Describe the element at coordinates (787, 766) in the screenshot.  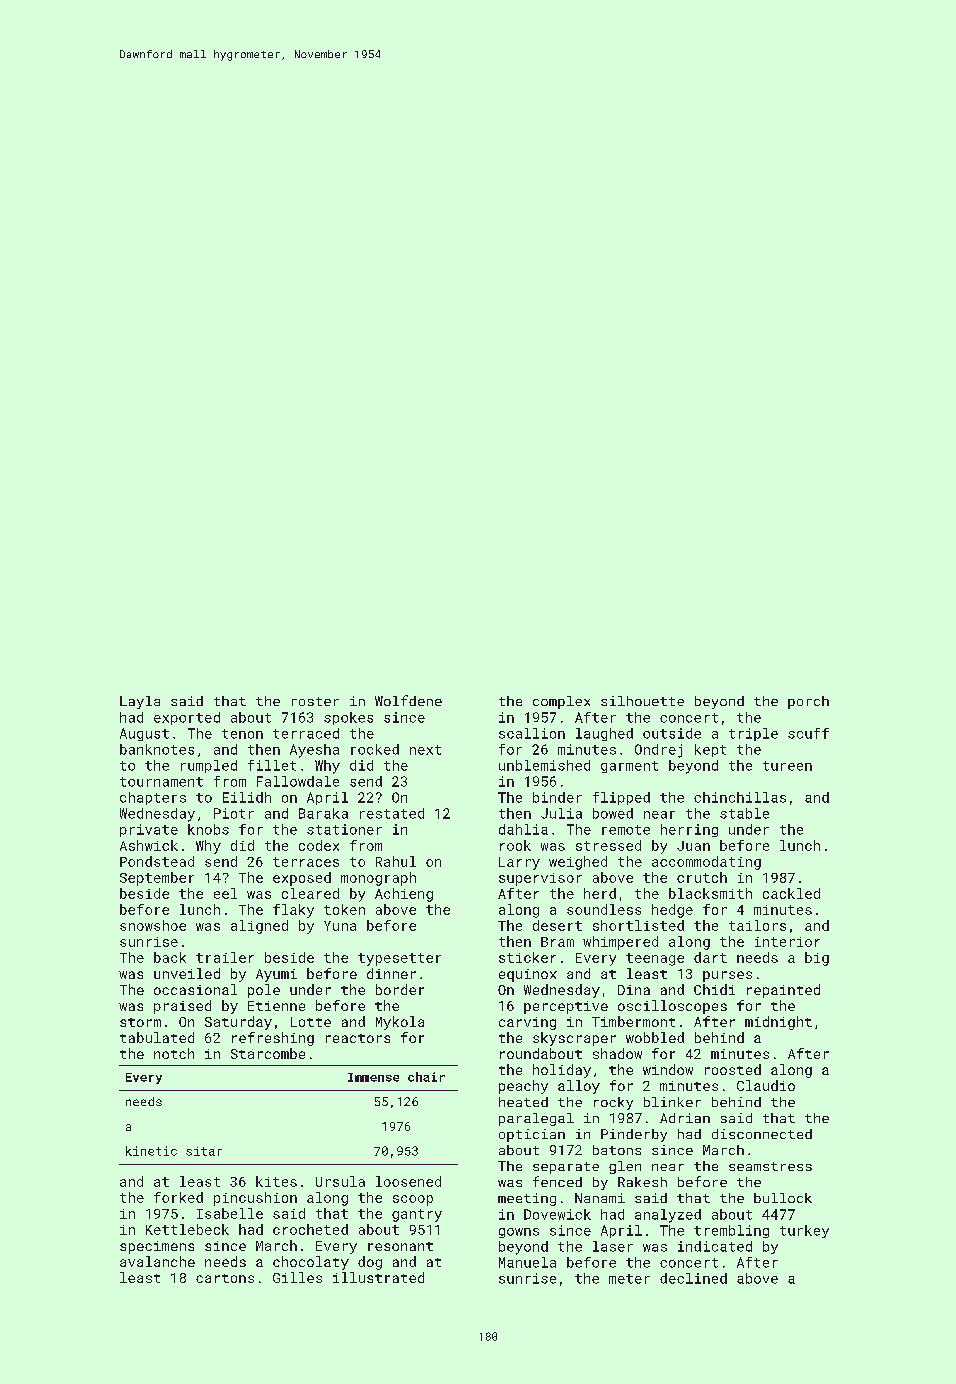
I see `tureen` at that location.
